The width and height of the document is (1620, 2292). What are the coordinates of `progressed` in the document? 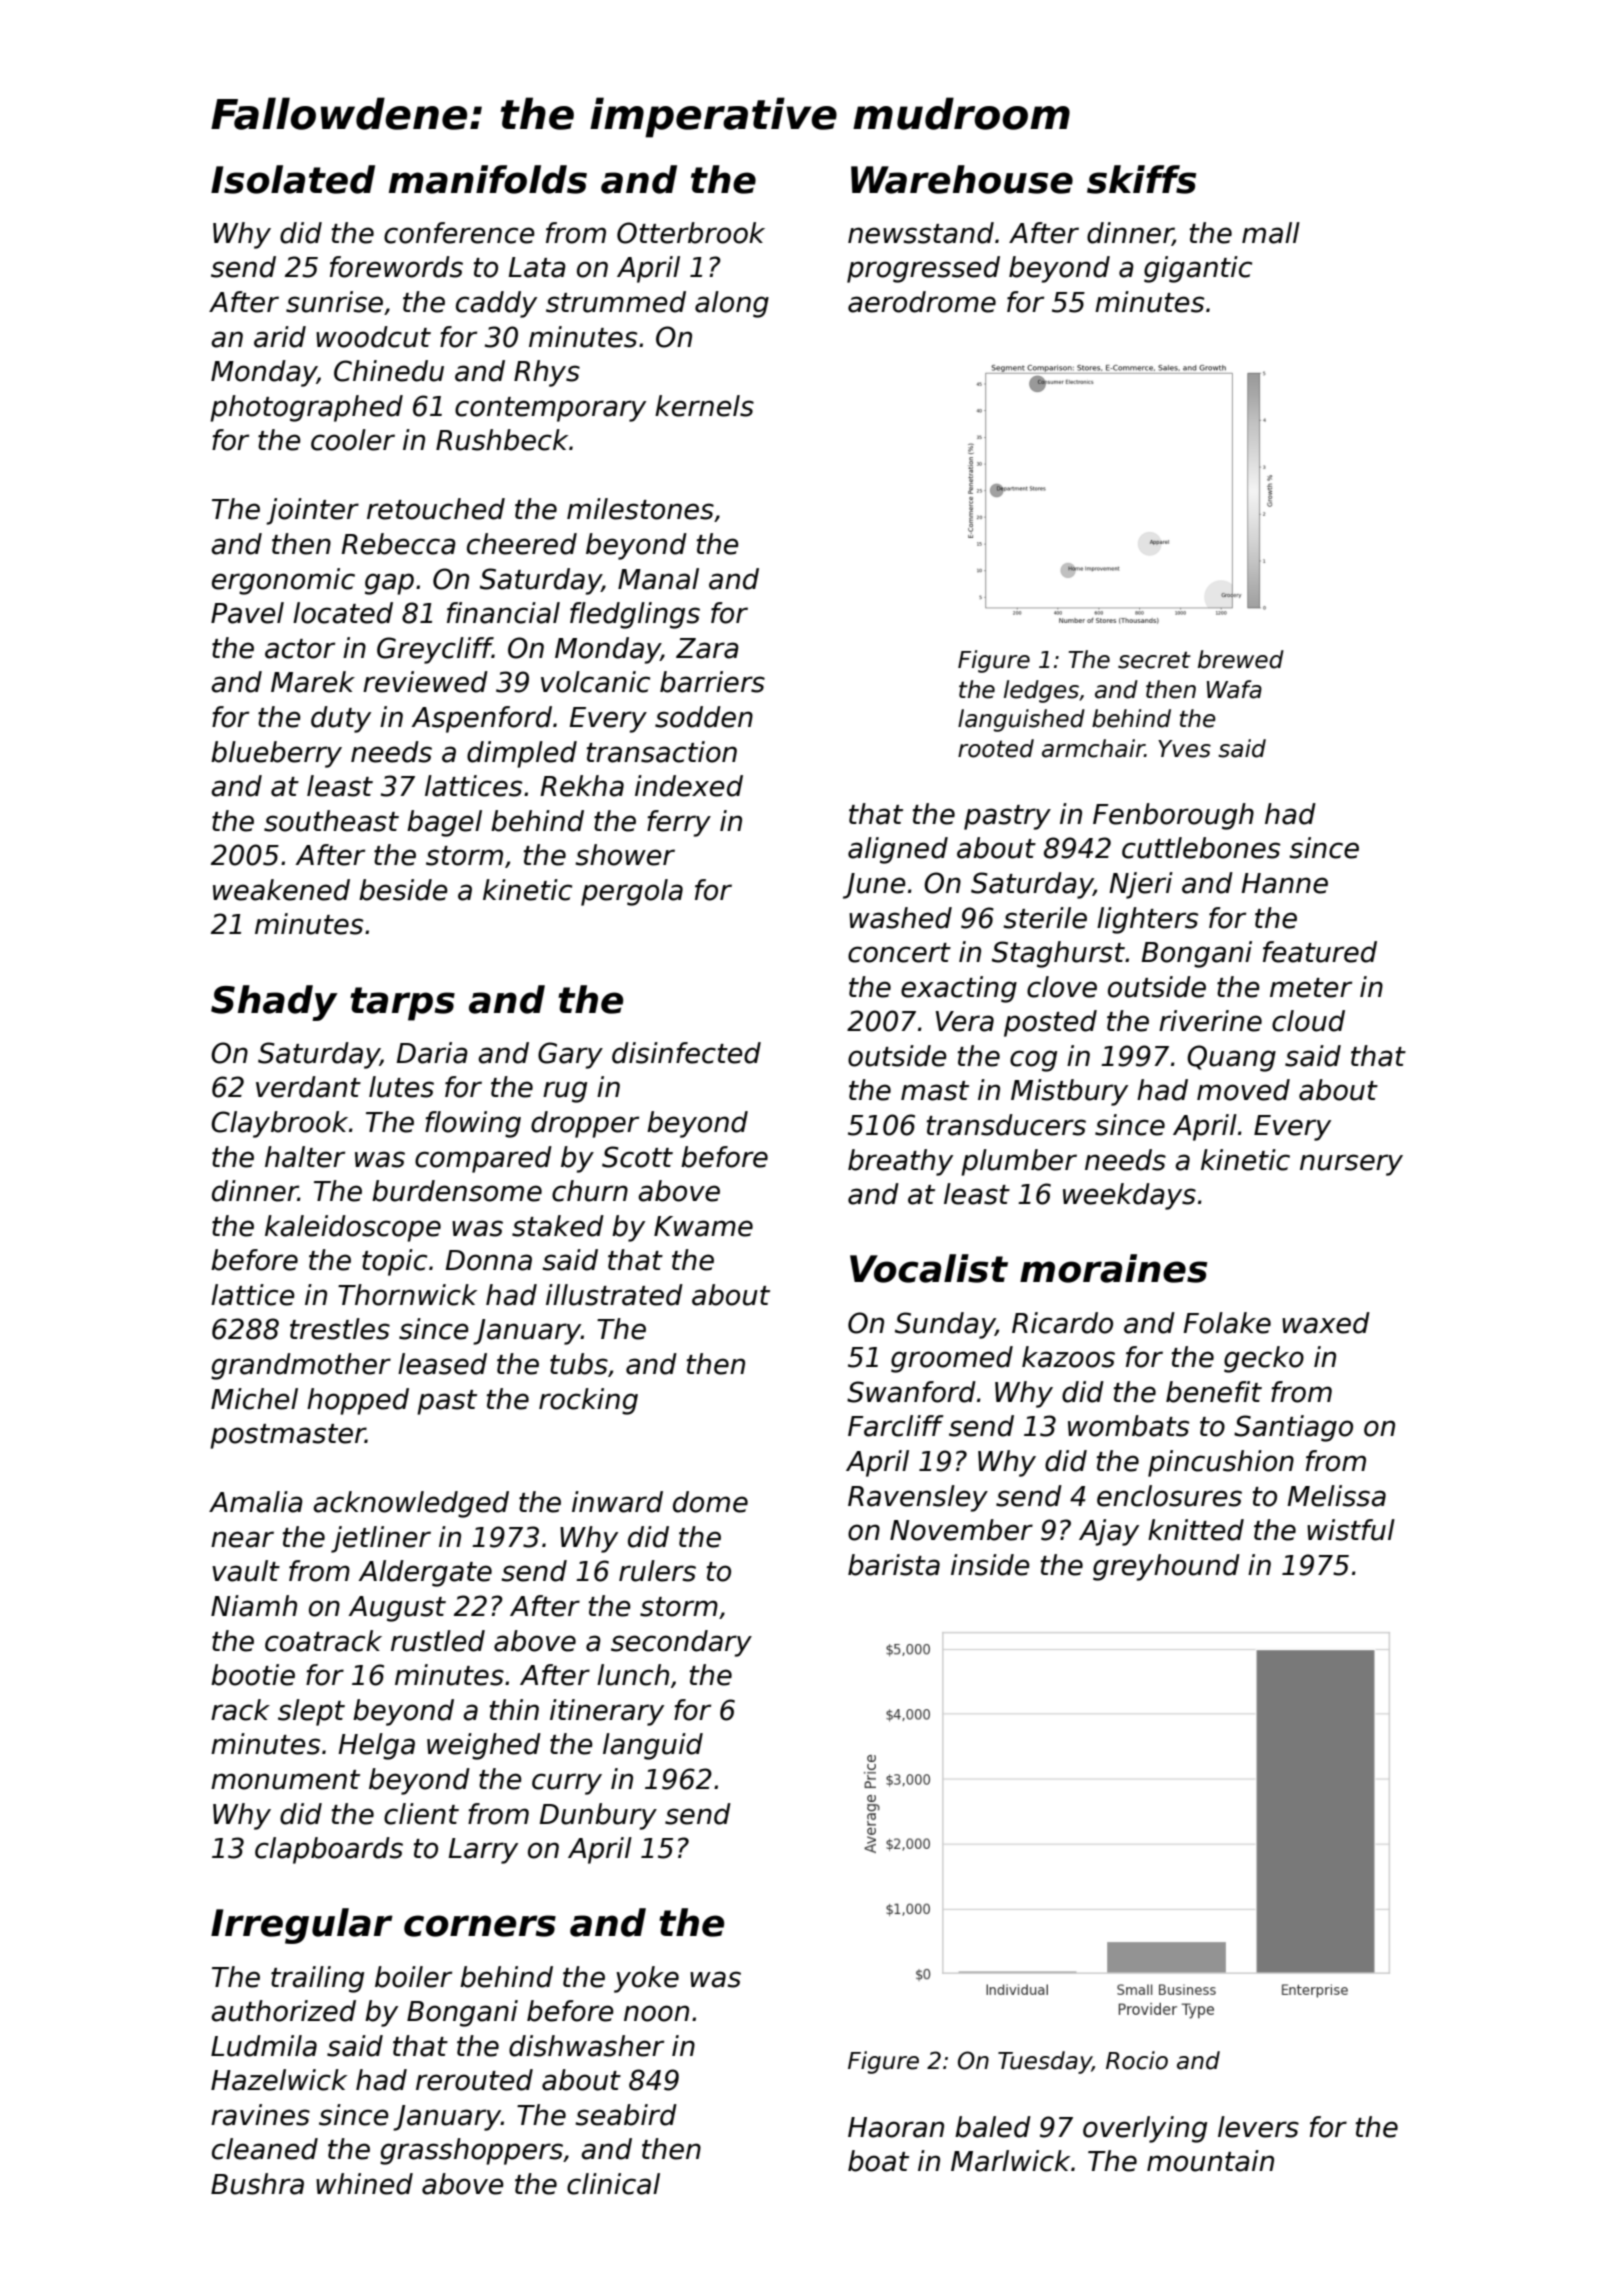 It's located at (923, 269).
